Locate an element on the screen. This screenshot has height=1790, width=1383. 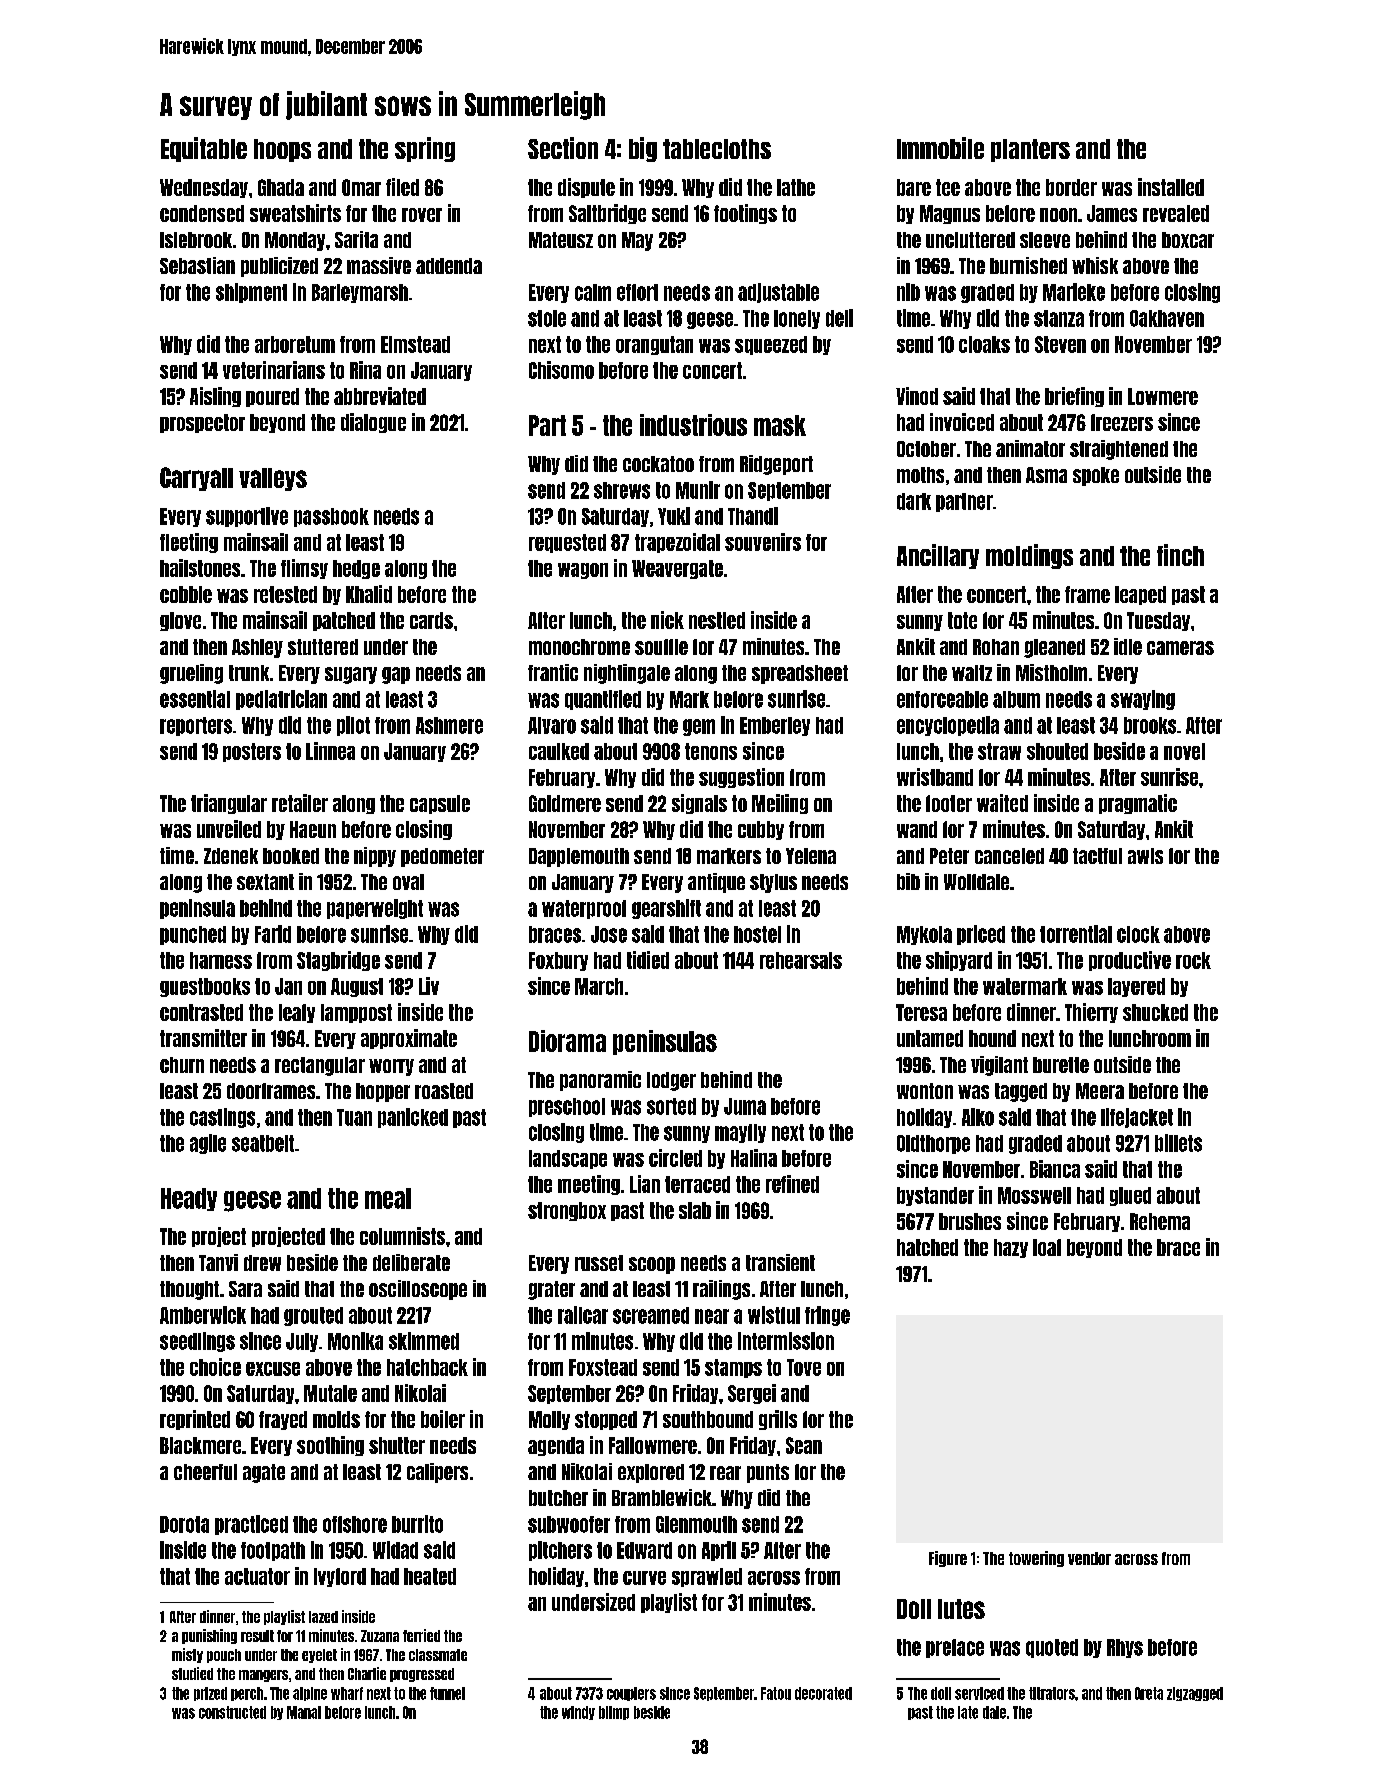
grills is located at coordinates (778, 1420).
